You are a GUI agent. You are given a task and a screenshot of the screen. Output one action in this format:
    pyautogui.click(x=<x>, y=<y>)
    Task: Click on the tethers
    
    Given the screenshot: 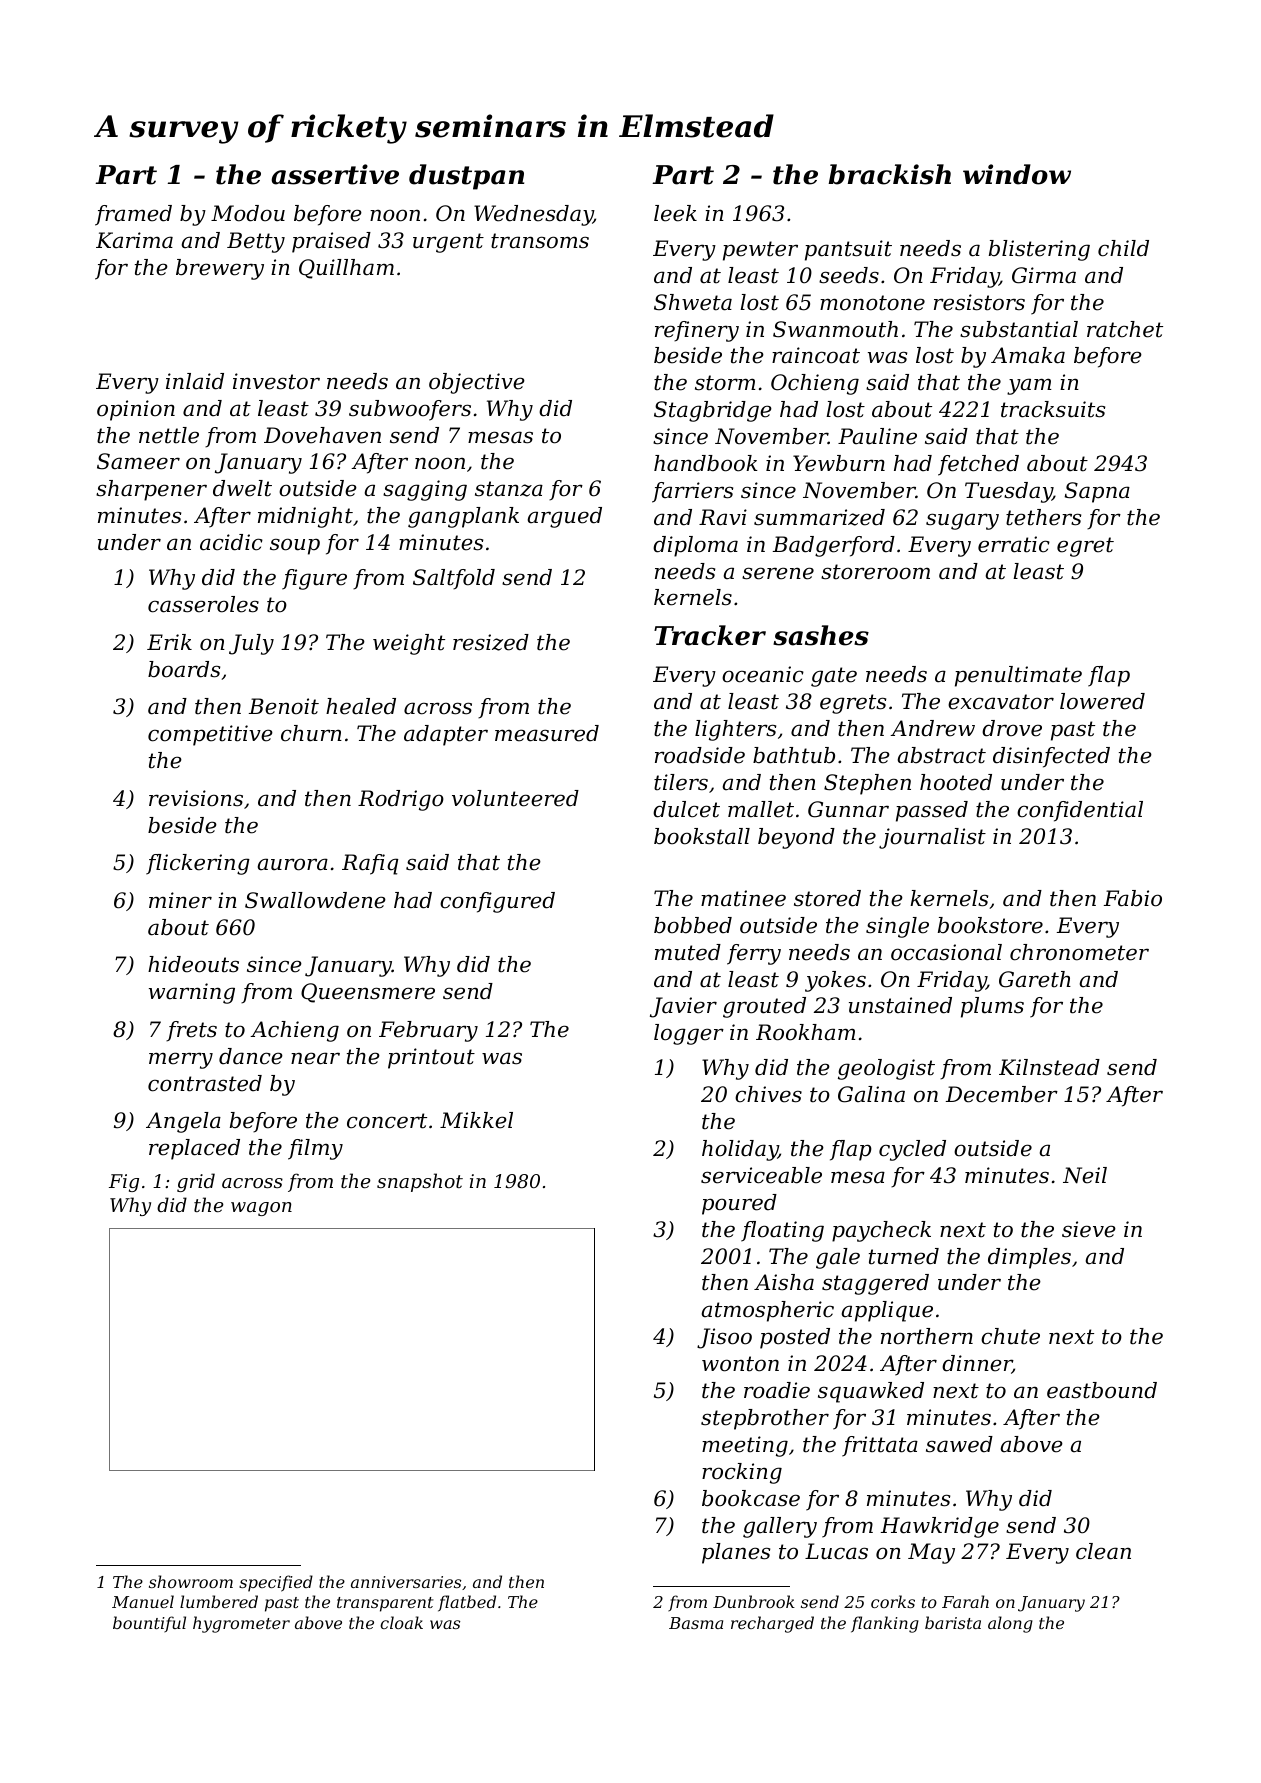 What is the action you would take?
    pyautogui.click(x=1043, y=517)
